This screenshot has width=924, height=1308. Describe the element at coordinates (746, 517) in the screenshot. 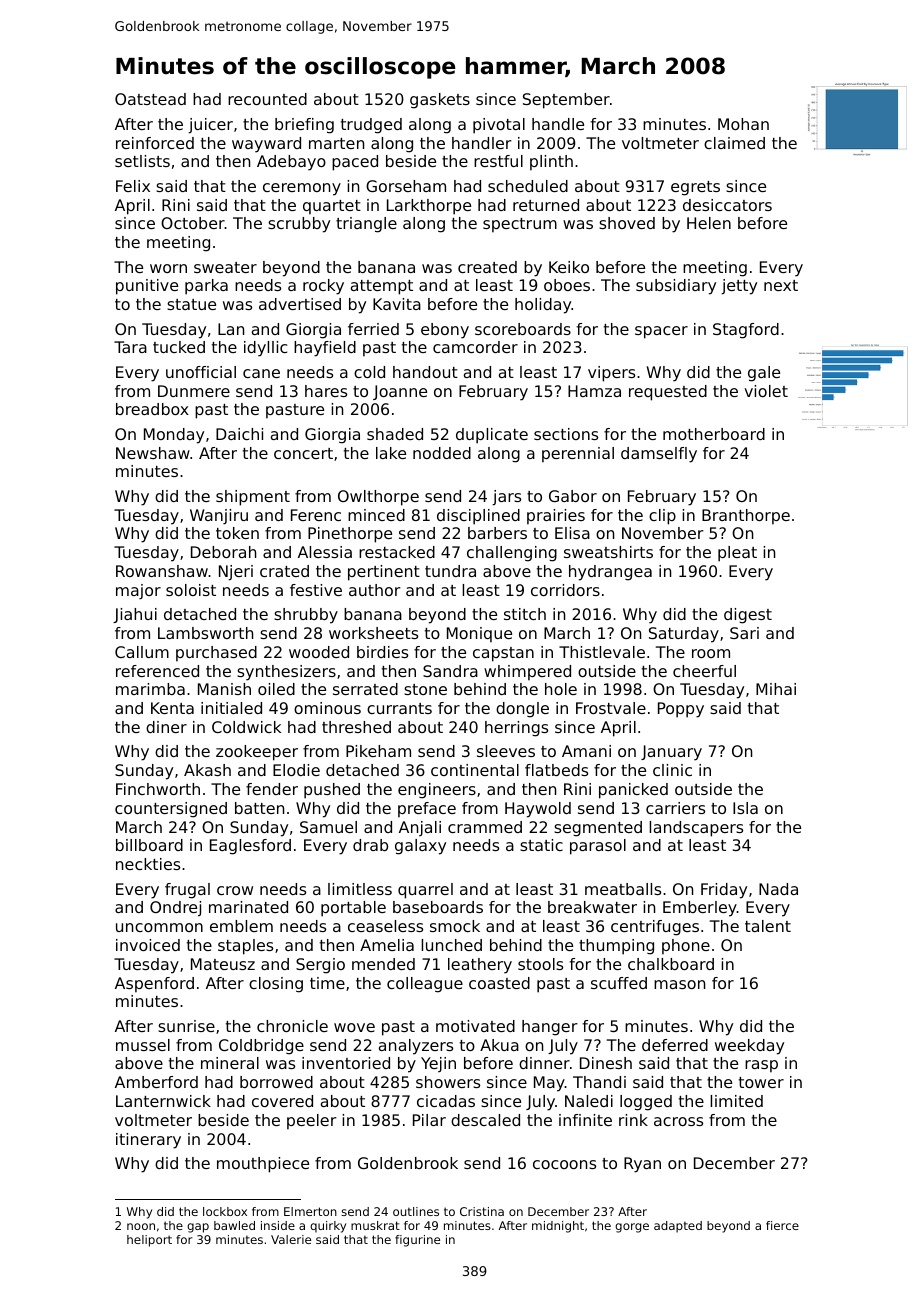

I see `Branthorpe` at that location.
